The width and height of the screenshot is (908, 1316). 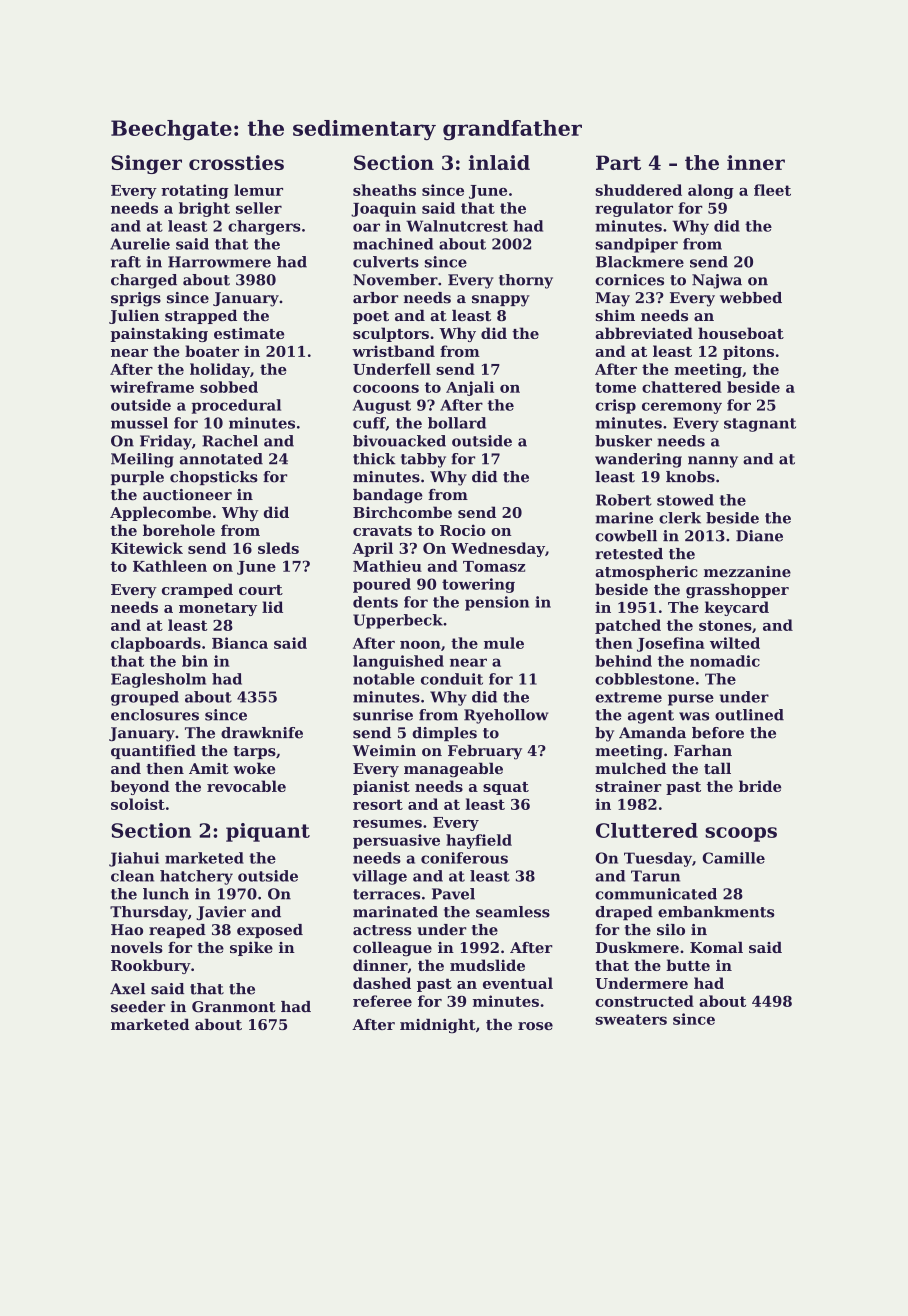 I want to click on sheaths, so click(x=384, y=190).
